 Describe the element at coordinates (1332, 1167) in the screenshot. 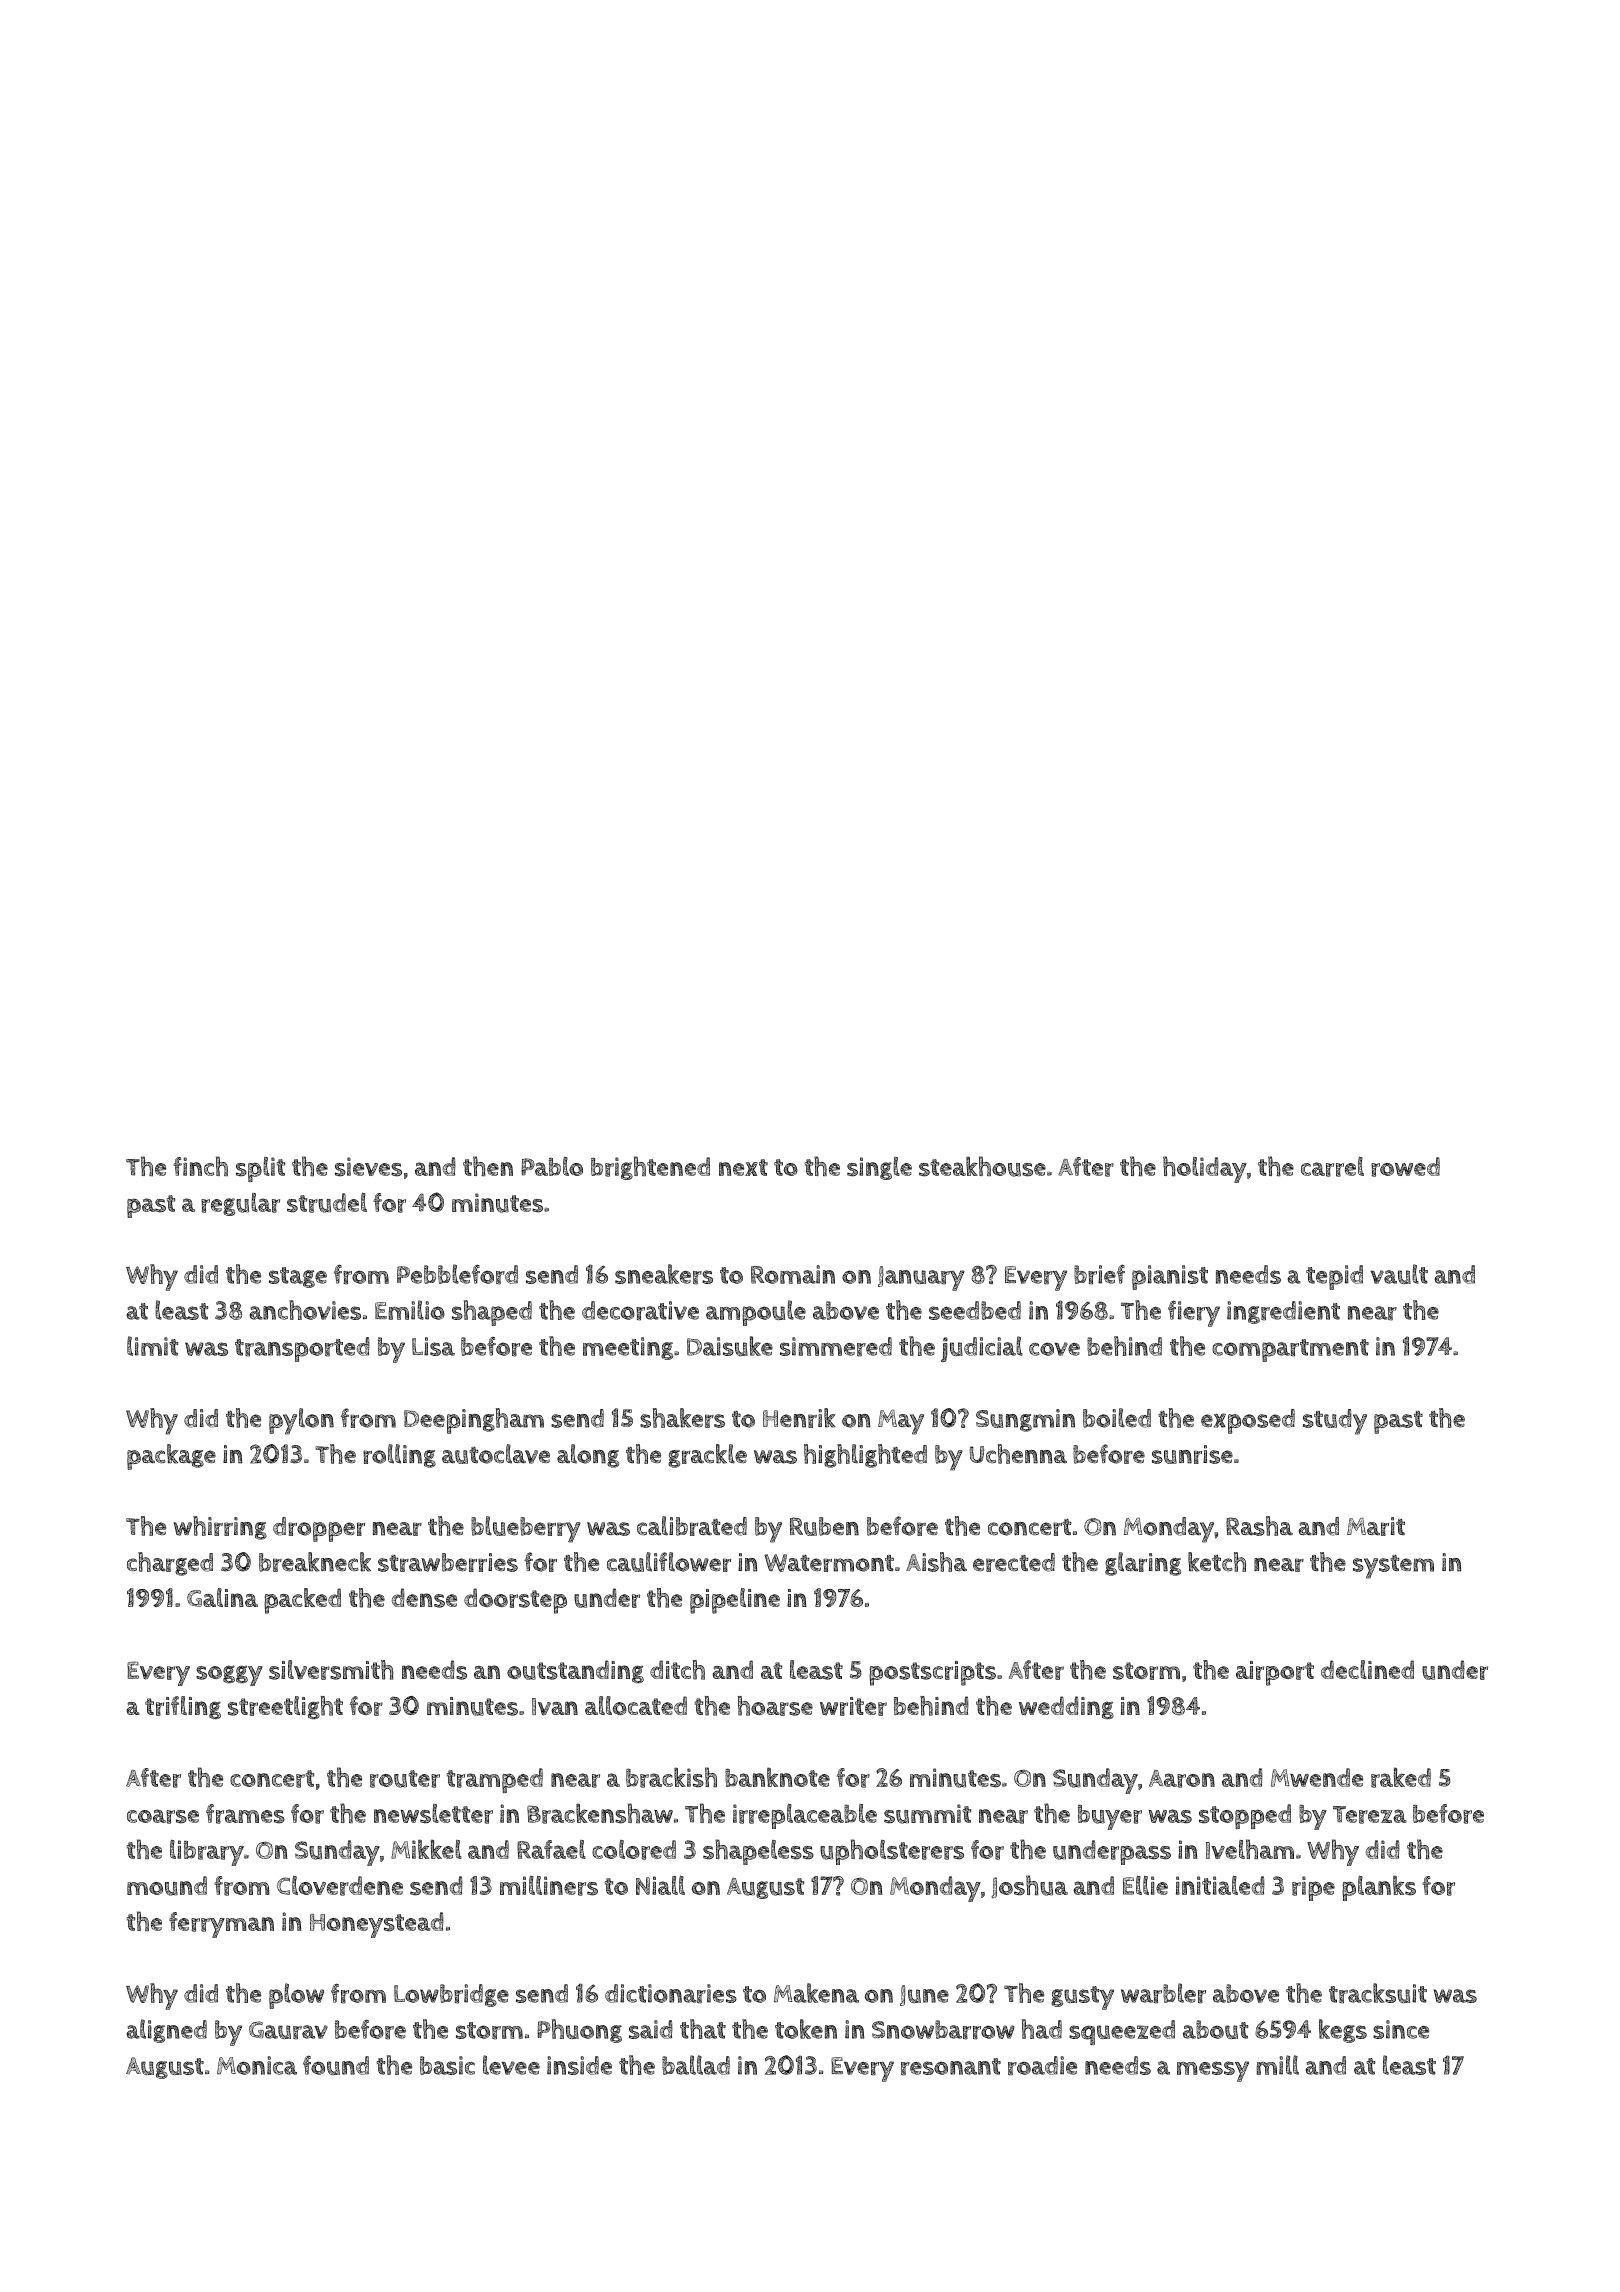

I see `carrel` at that location.
